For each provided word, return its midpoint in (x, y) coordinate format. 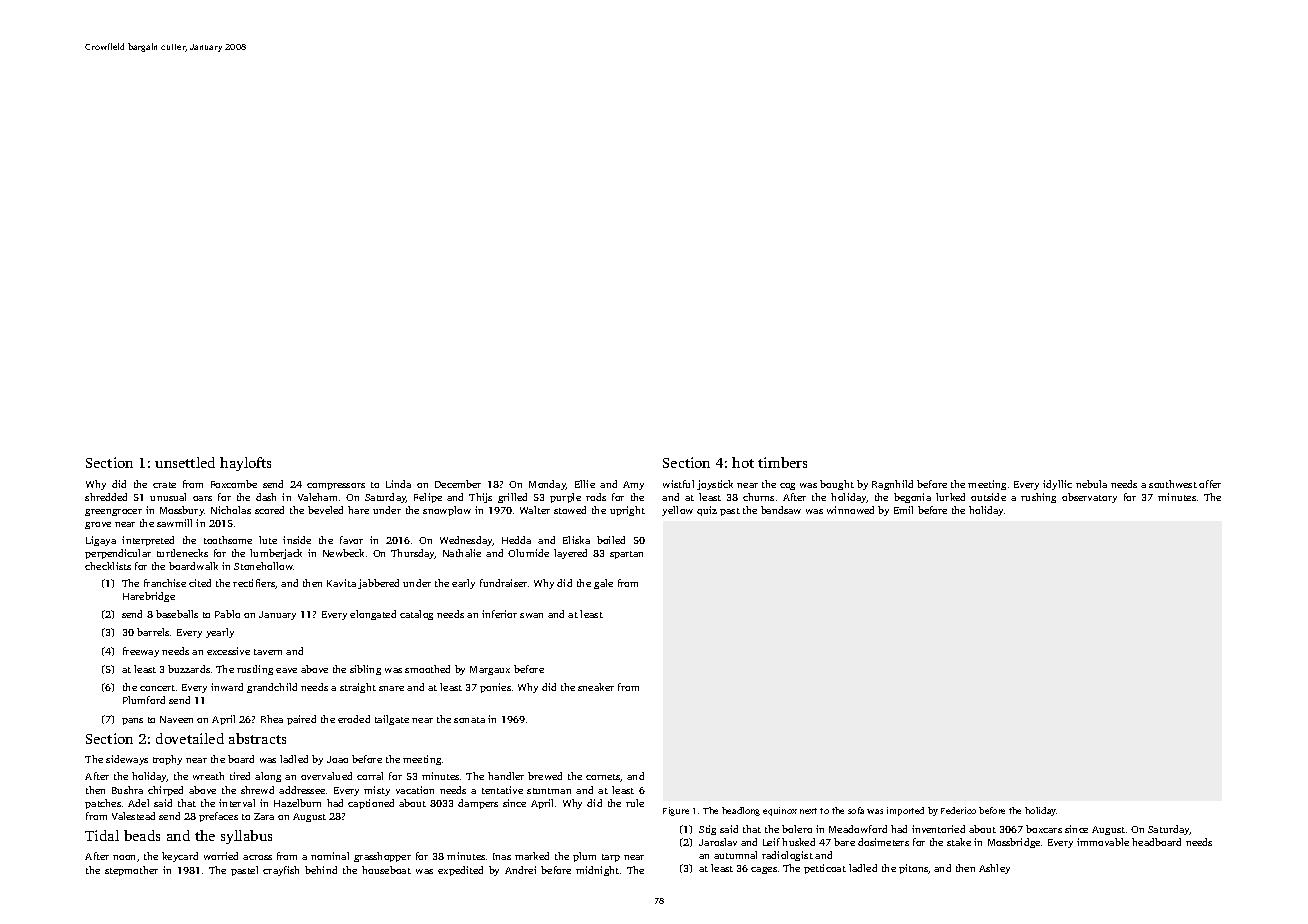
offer (1210, 484)
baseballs (177, 614)
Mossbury (182, 511)
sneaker (596, 687)
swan (531, 615)
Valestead (133, 816)
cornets (603, 778)
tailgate (392, 720)
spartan (626, 555)
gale (603, 584)
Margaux (490, 670)
